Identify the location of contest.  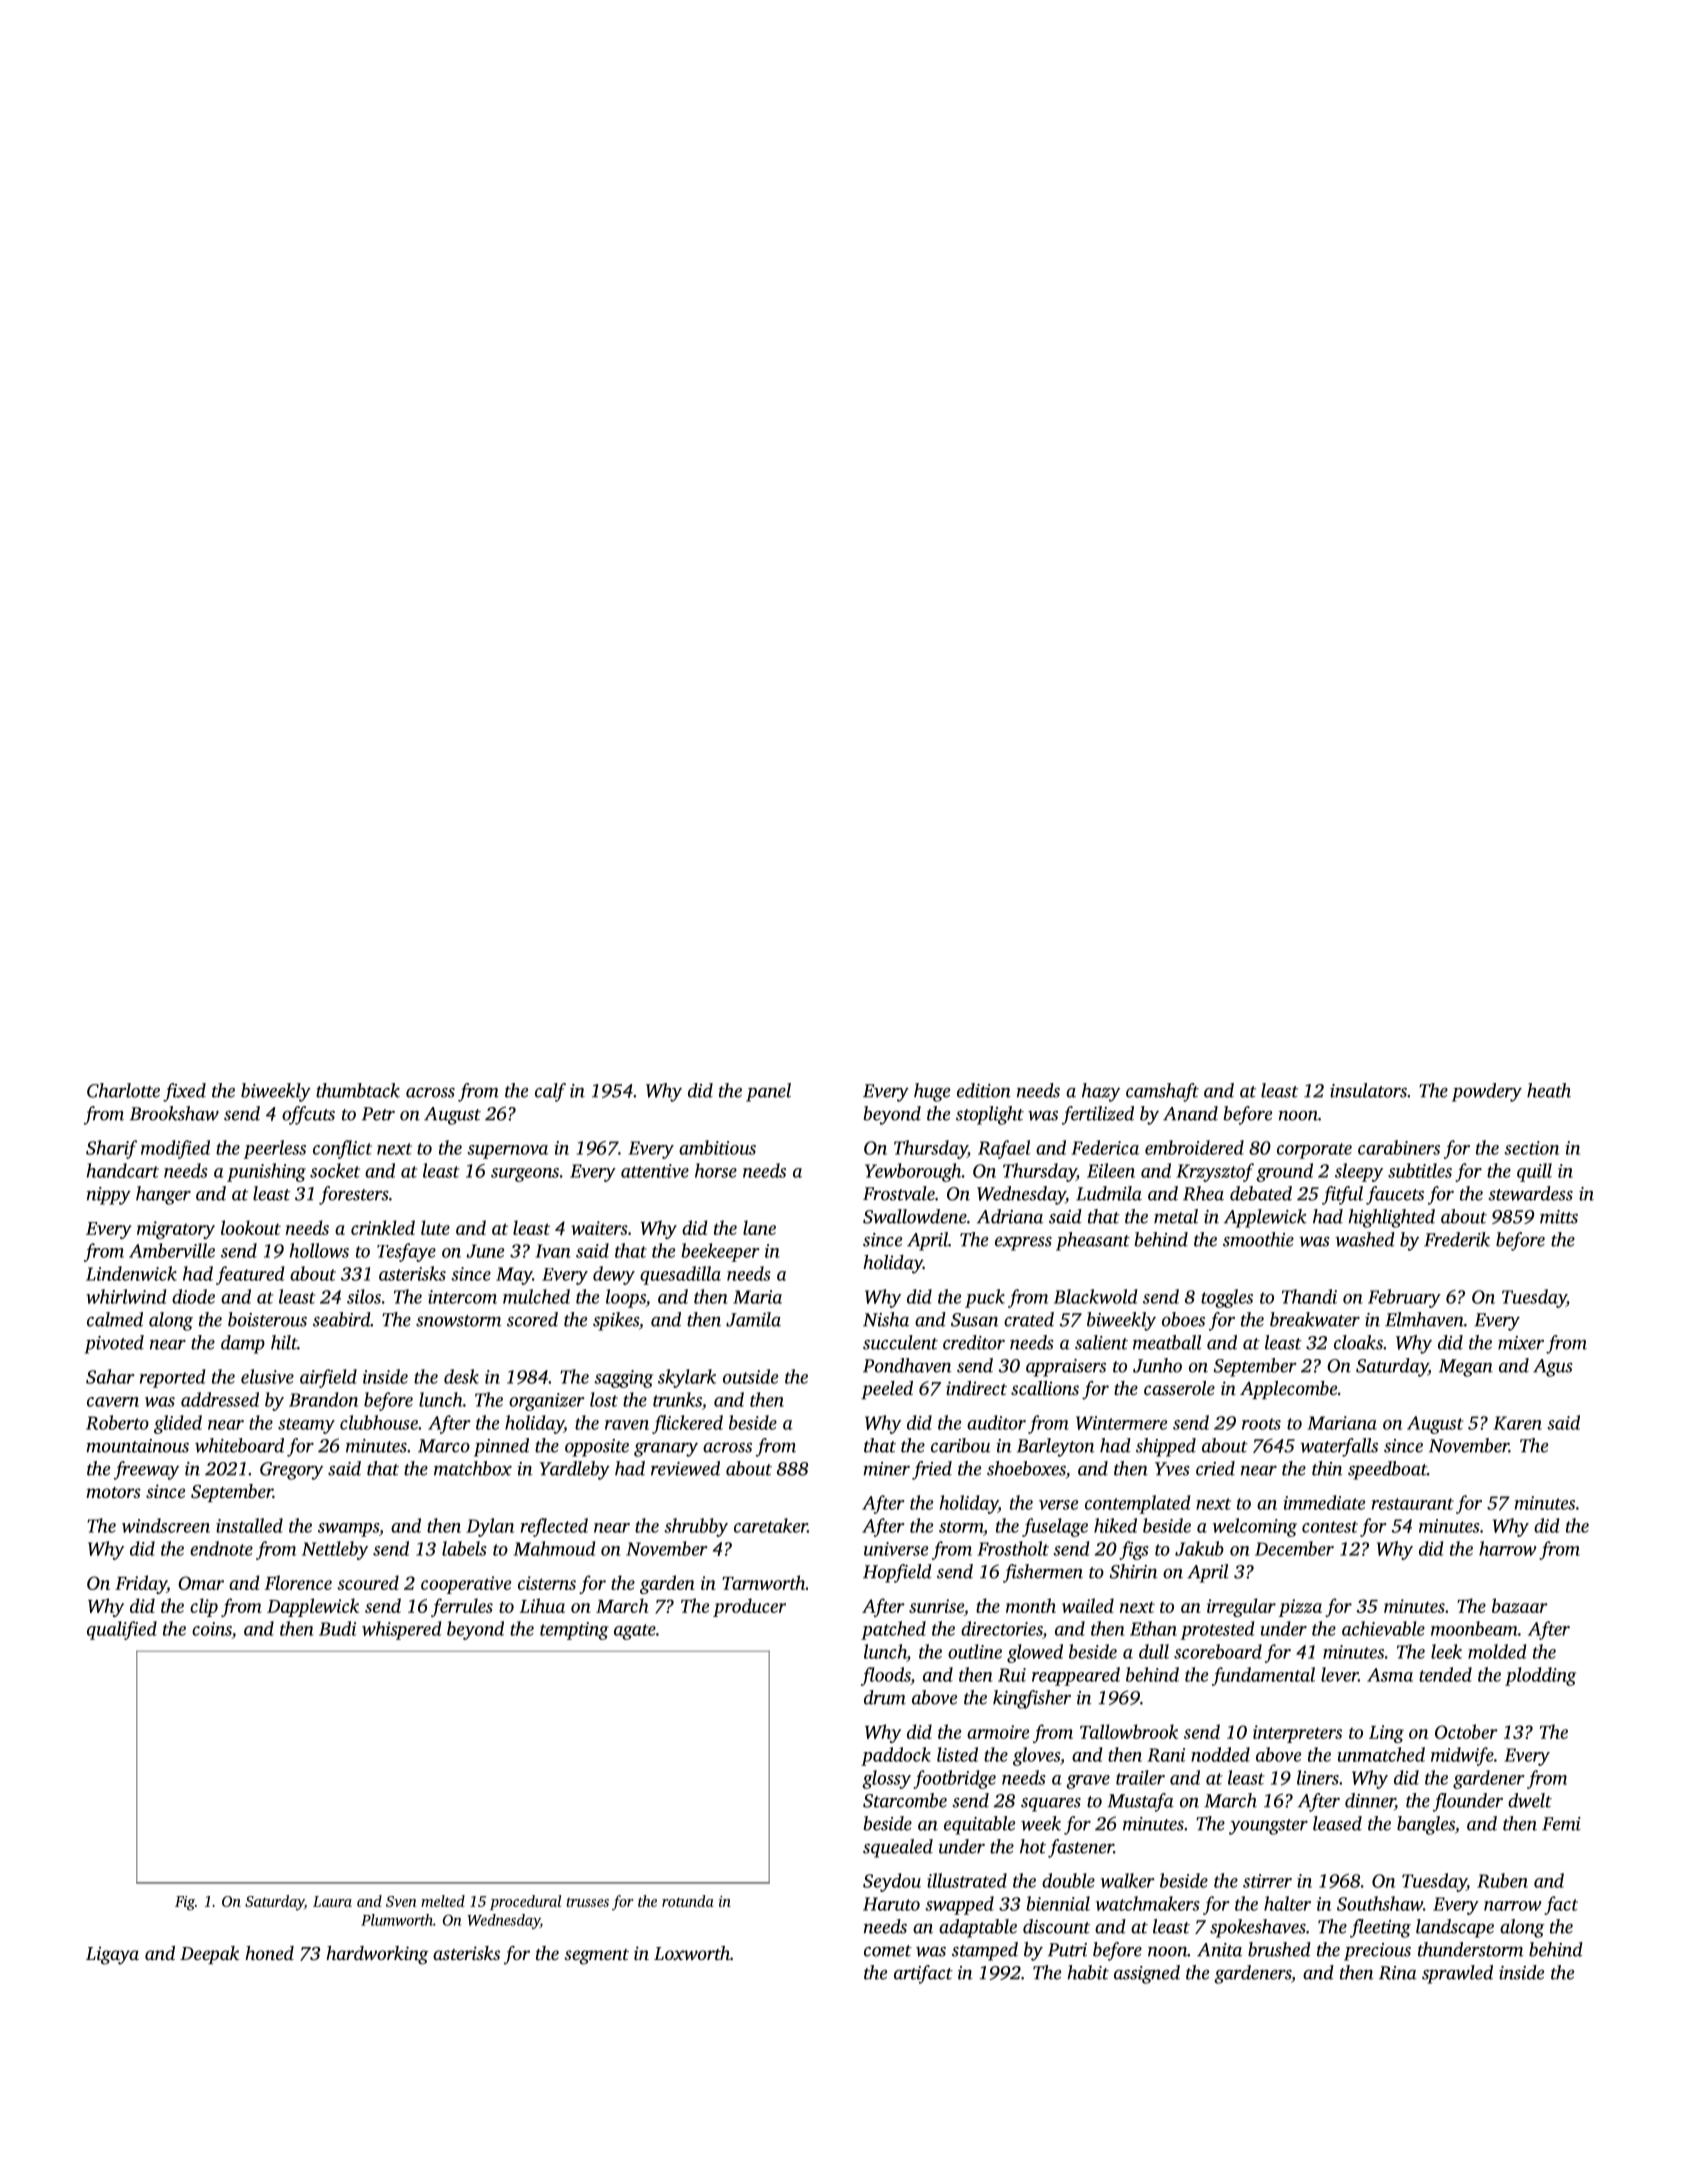
(1330, 1527).
